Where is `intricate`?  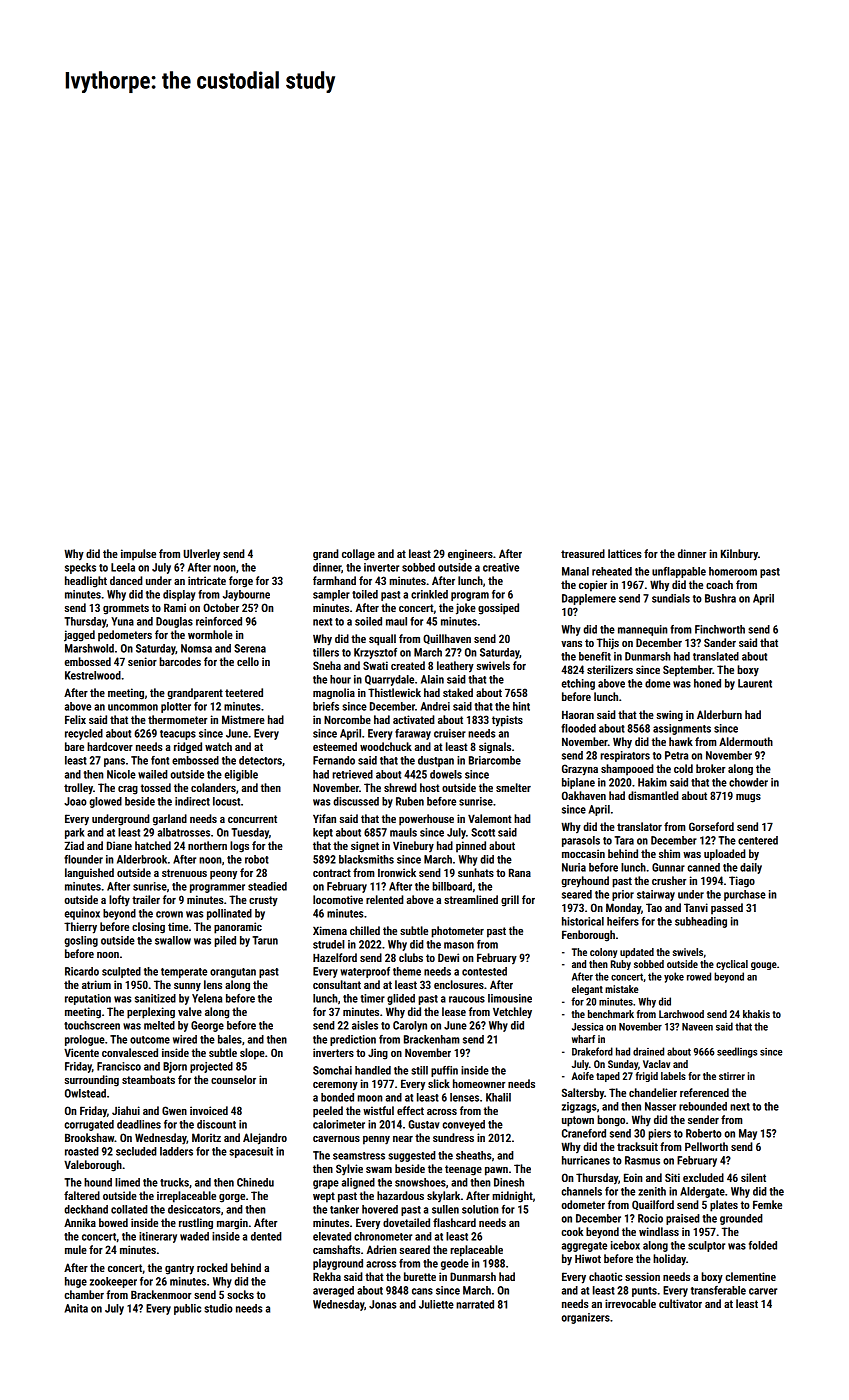 intricate is located at coordinates (207, 580).
